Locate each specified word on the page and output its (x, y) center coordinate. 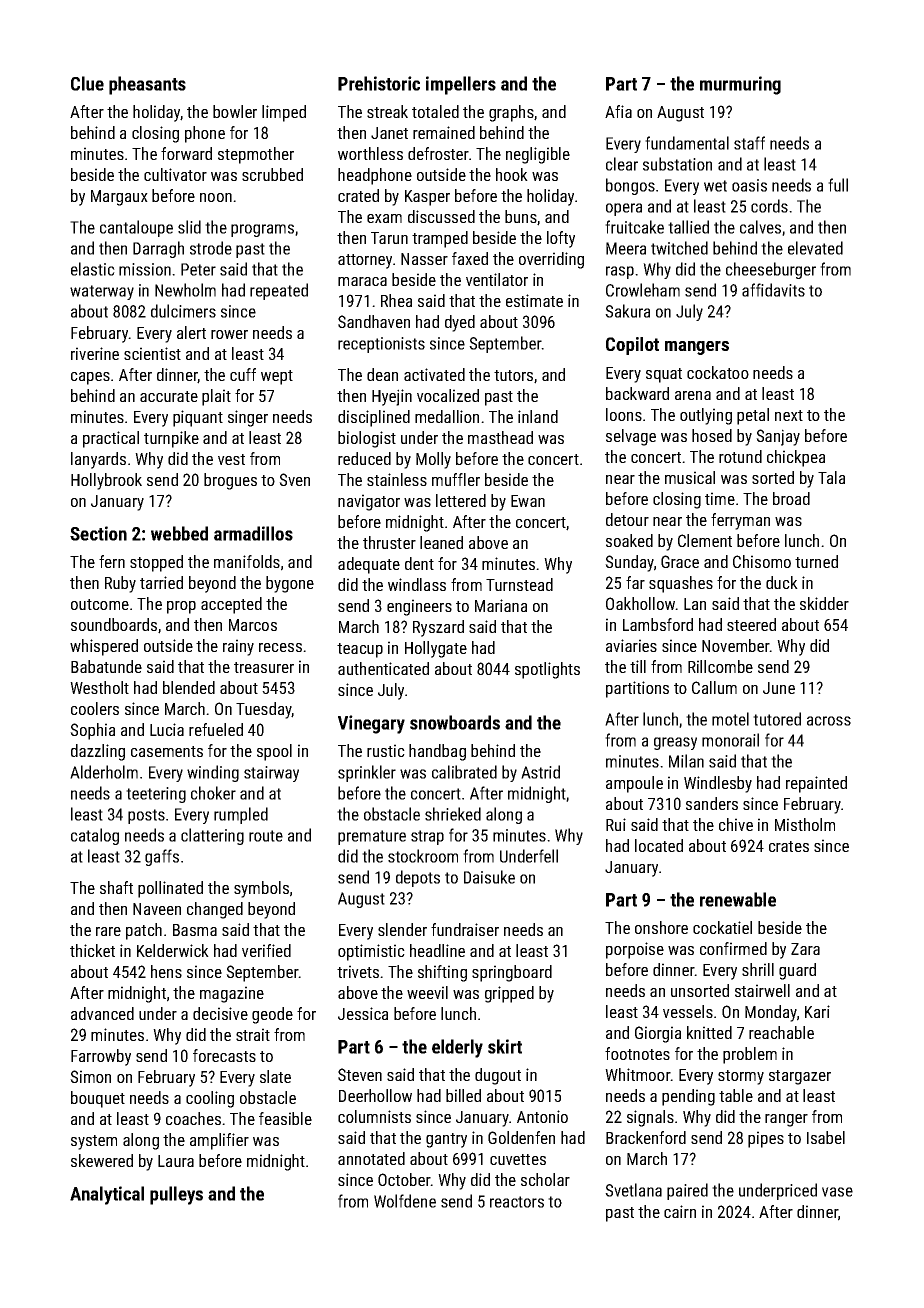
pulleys (176, 1195)
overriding (551, 260)
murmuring (740, 85)
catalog (95, 836)
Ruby (120, 584)
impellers (461, 85)
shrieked (453, 814)
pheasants (147, 85)
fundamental (687, 143)
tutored (777, 719)
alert (191, 332)
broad (791, 498)
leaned (441, 542)
